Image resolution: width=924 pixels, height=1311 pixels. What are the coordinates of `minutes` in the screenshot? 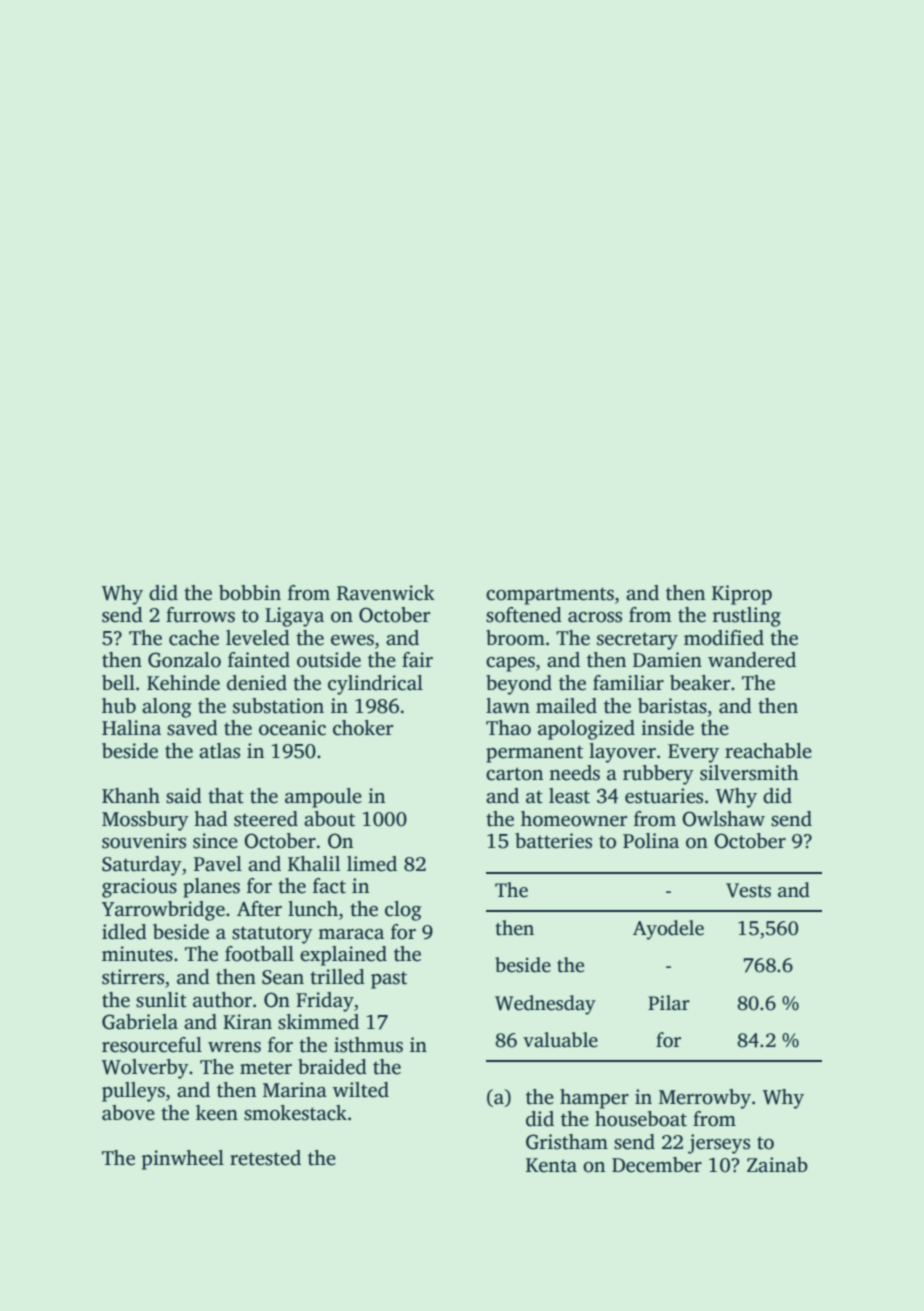 It's located at (137, 954).
